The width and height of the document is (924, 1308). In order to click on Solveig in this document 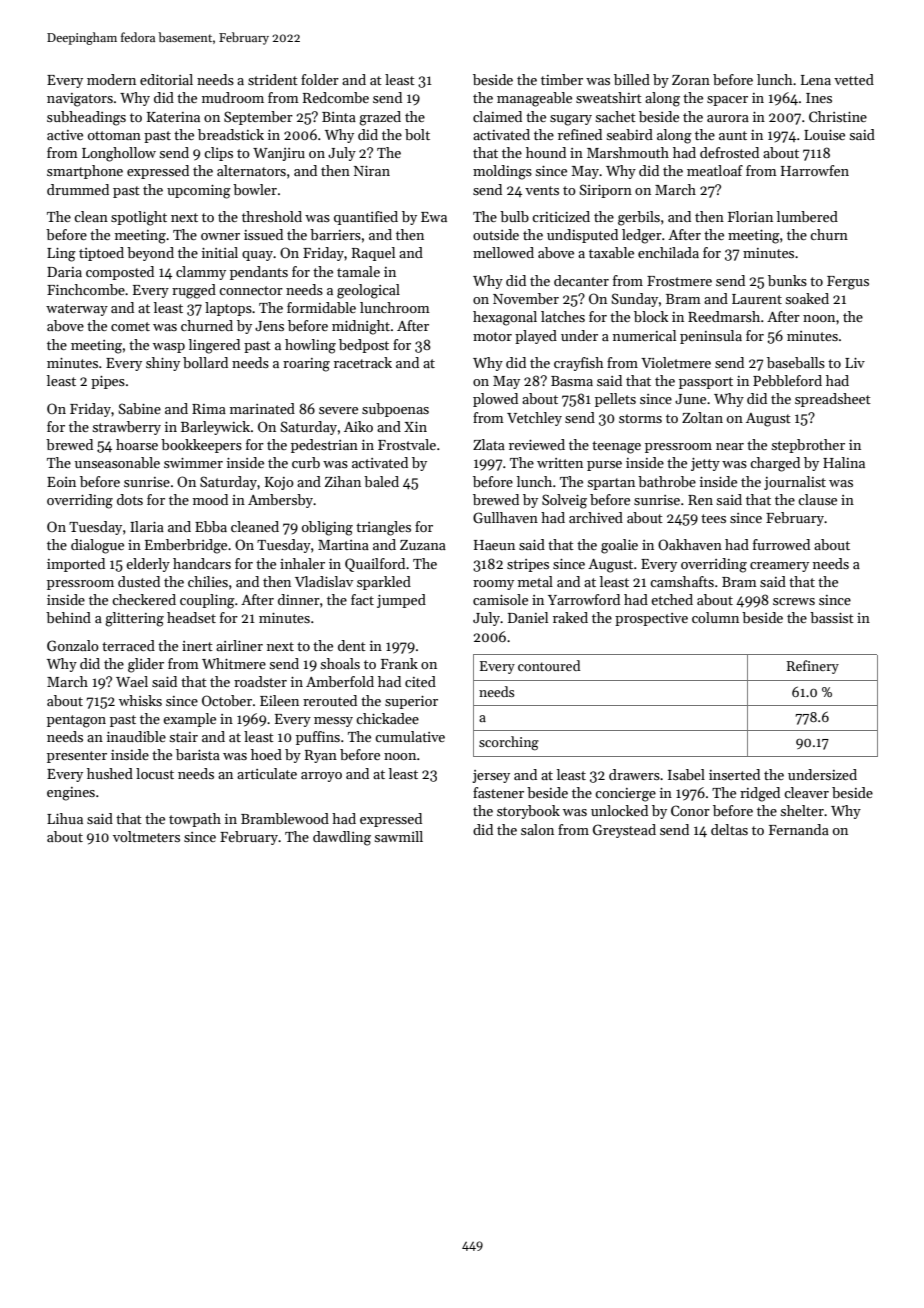, I will do `click(564, 501)`.
